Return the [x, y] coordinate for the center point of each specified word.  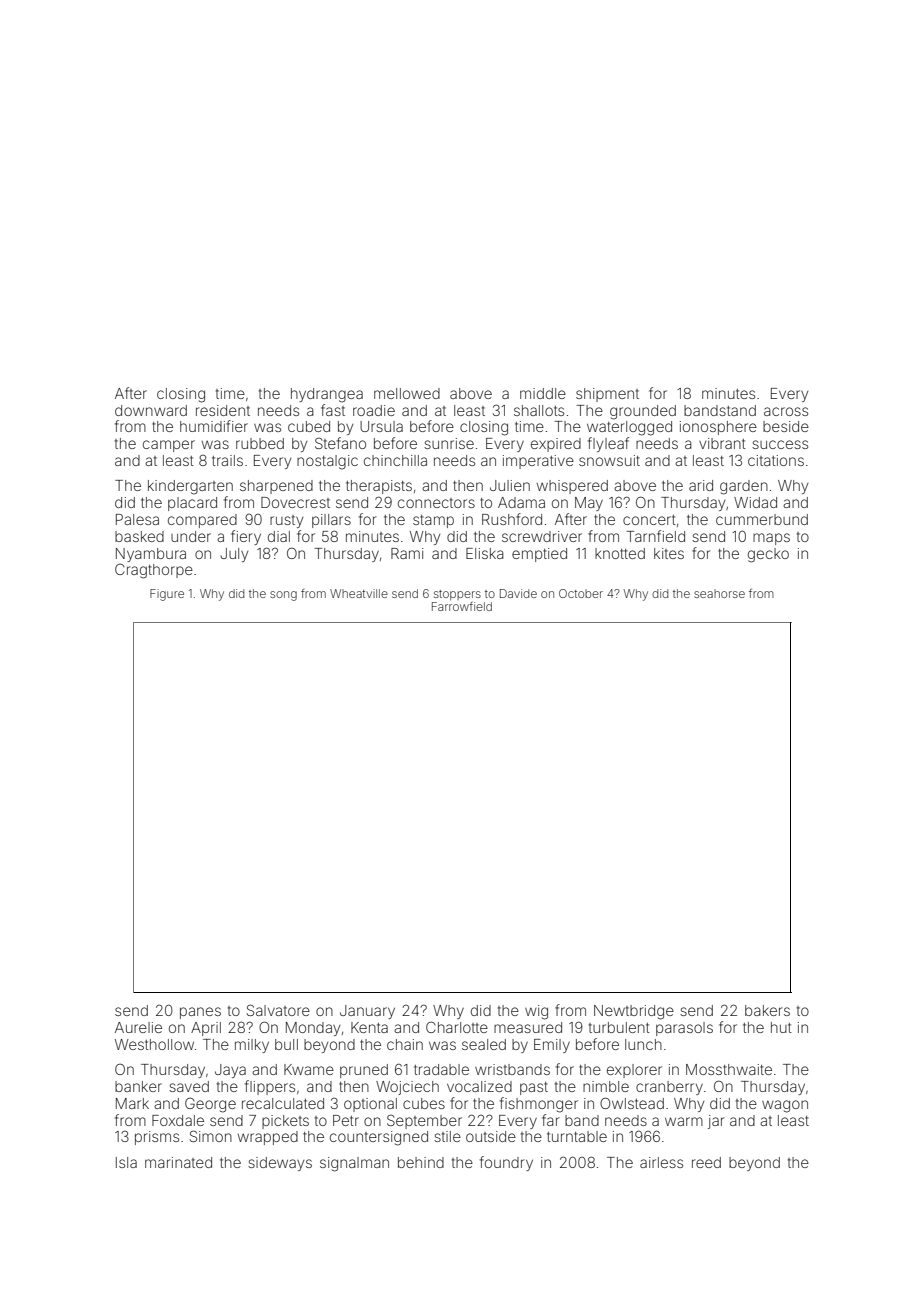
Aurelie [138, 1027]
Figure [167, 595]
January [367, 1012]
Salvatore [278, 1010]
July [234, 555]
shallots [539, 410]
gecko [768, 555]
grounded [643, 412]
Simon [211, 1136]
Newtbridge [634, 1012]
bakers [767, 1010]
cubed [309, 426]
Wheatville [359, 593]
